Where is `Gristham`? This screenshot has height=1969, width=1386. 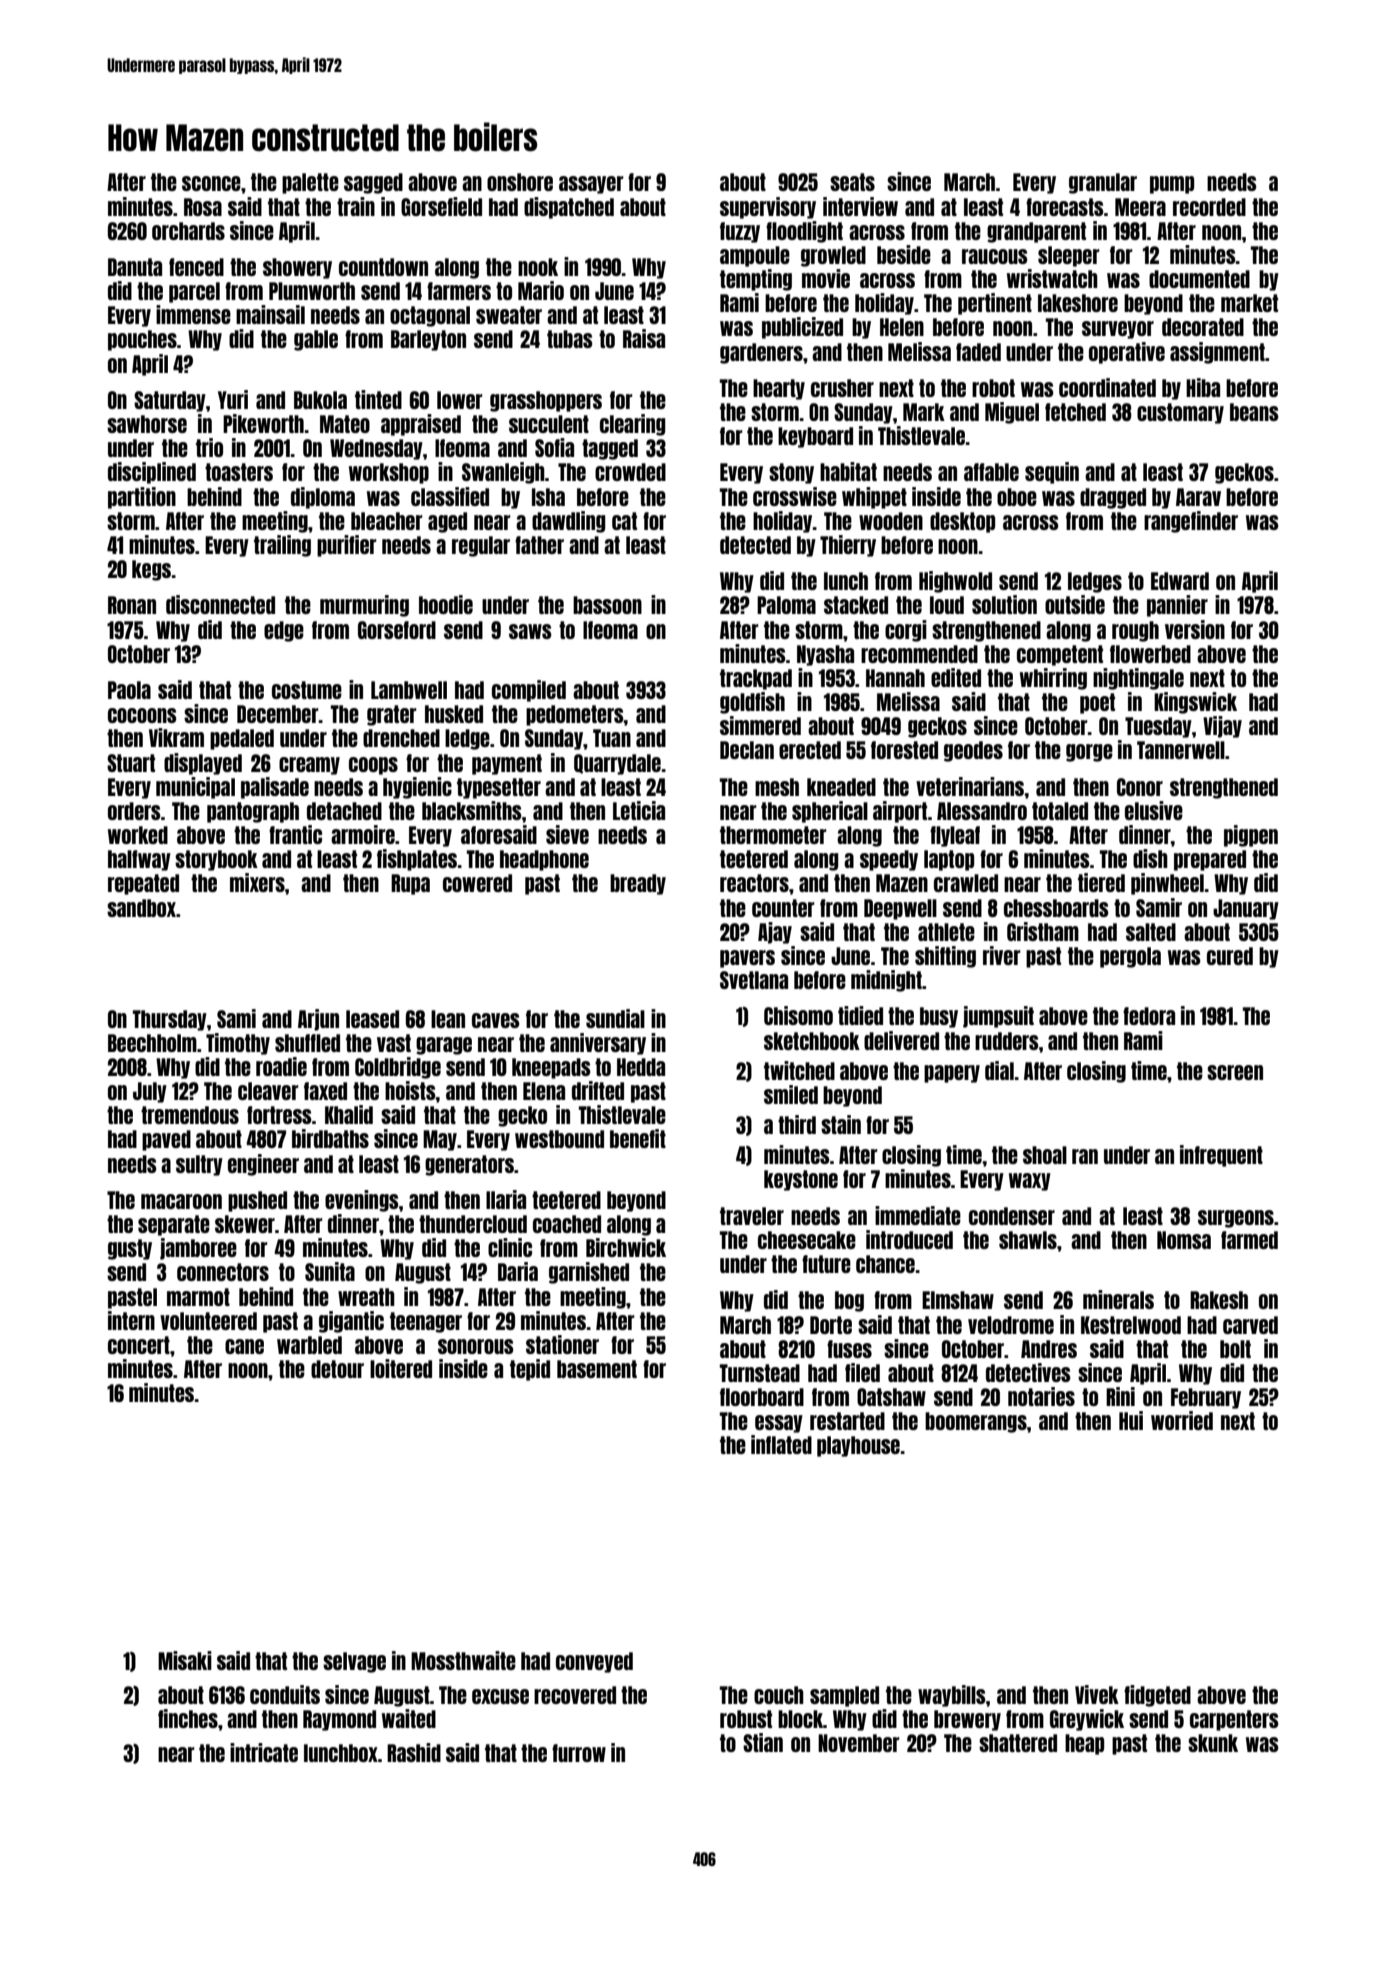 Gristham is located at coordinates (1043, 931).
